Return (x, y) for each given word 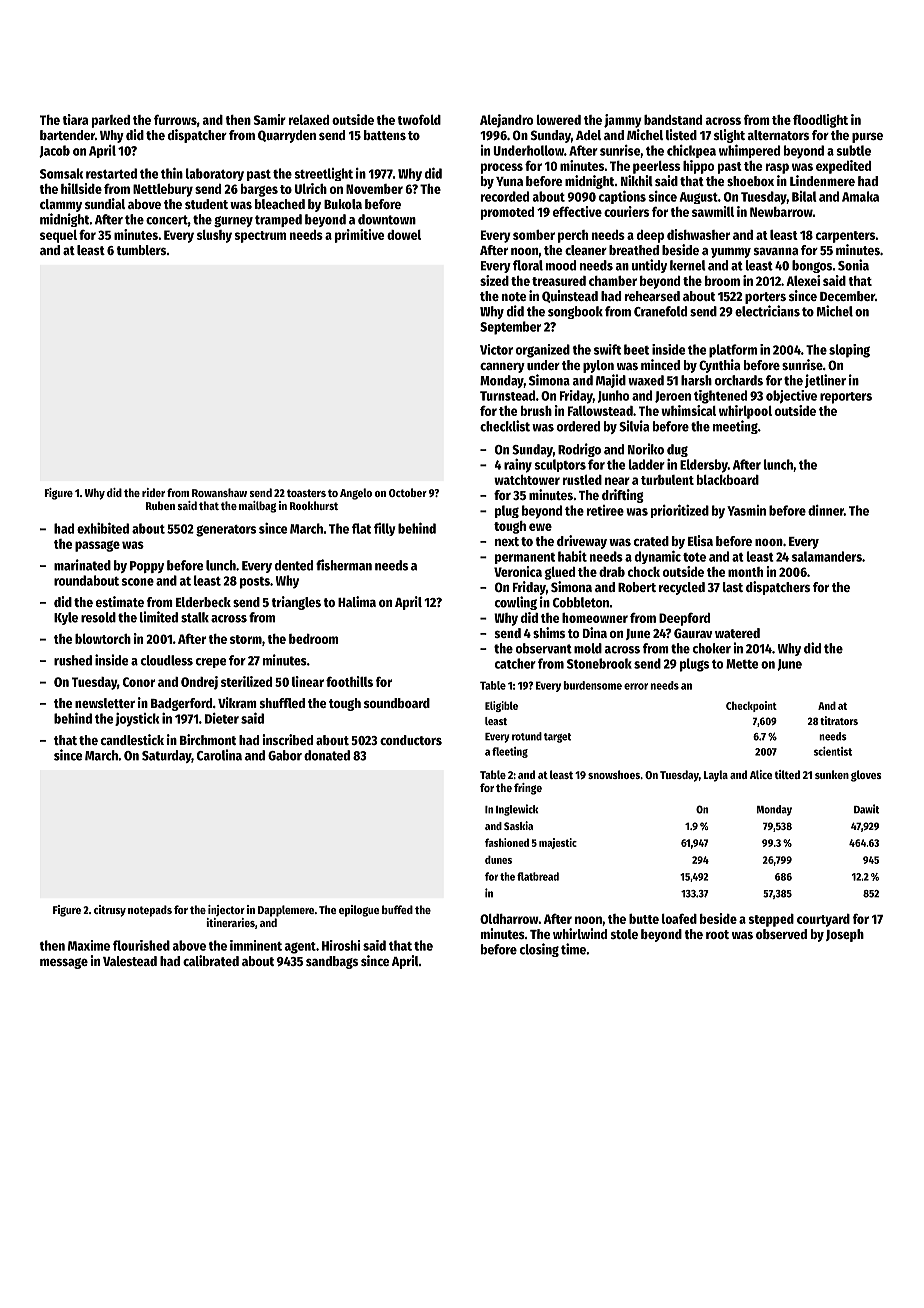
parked (111, 121)
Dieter (222, 718)
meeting (735, 427)
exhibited (103, 528)
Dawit (866, 809)
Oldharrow (509, 919)
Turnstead (507, 395)
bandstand (673, 120)
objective (791, 396)
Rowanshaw (219, 492)
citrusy (110, 911)
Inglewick (517, 810)
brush (536, 411)
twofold (419, 119)
